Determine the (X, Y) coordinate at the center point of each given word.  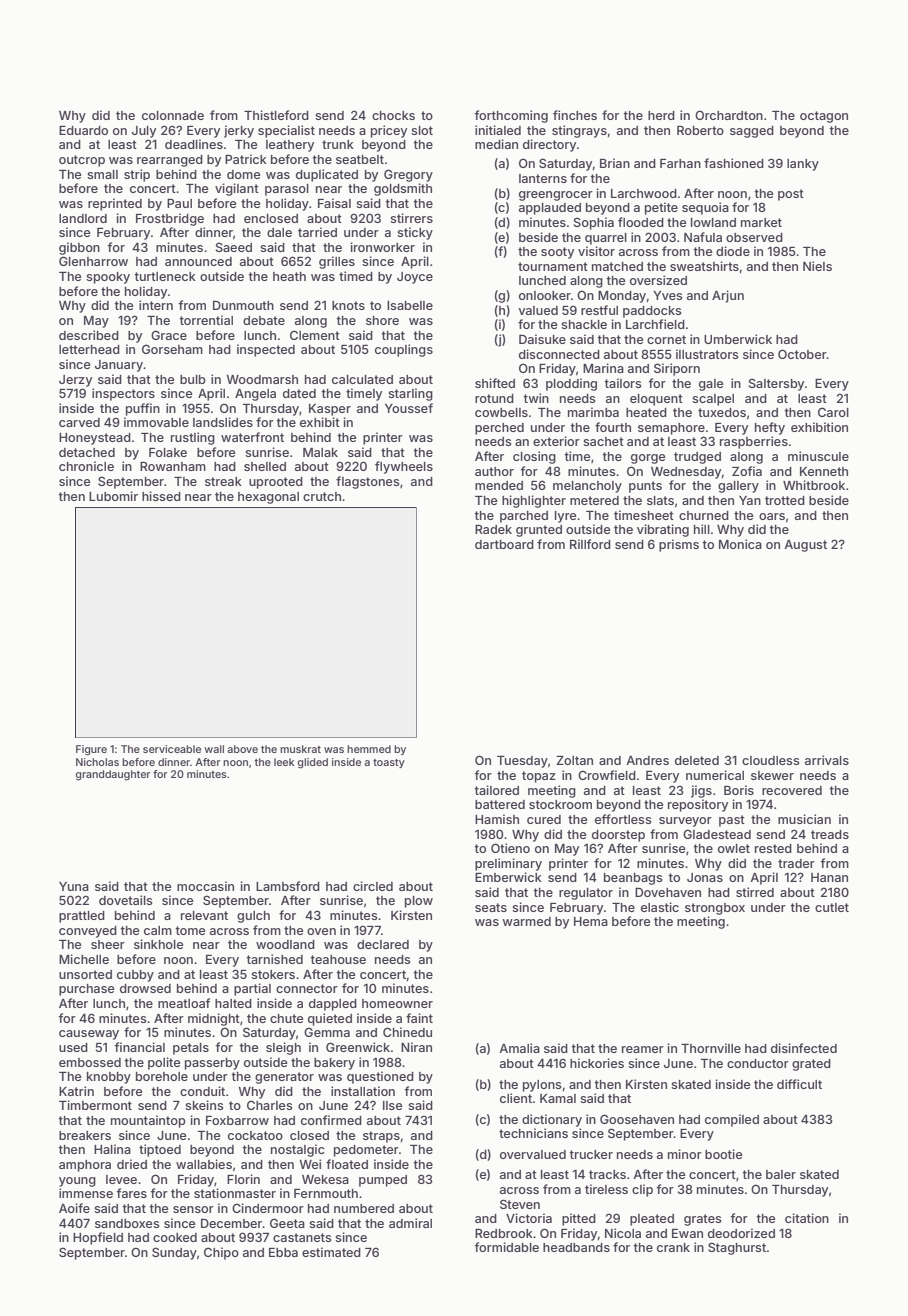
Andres (647, 760)
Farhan (680, 163)
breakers (85, 1135)
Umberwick (738, 339)
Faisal (334, 203)
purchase (86, 990)
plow (419, 902)
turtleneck (165, 276)
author (494, 471)
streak (223, 481)
